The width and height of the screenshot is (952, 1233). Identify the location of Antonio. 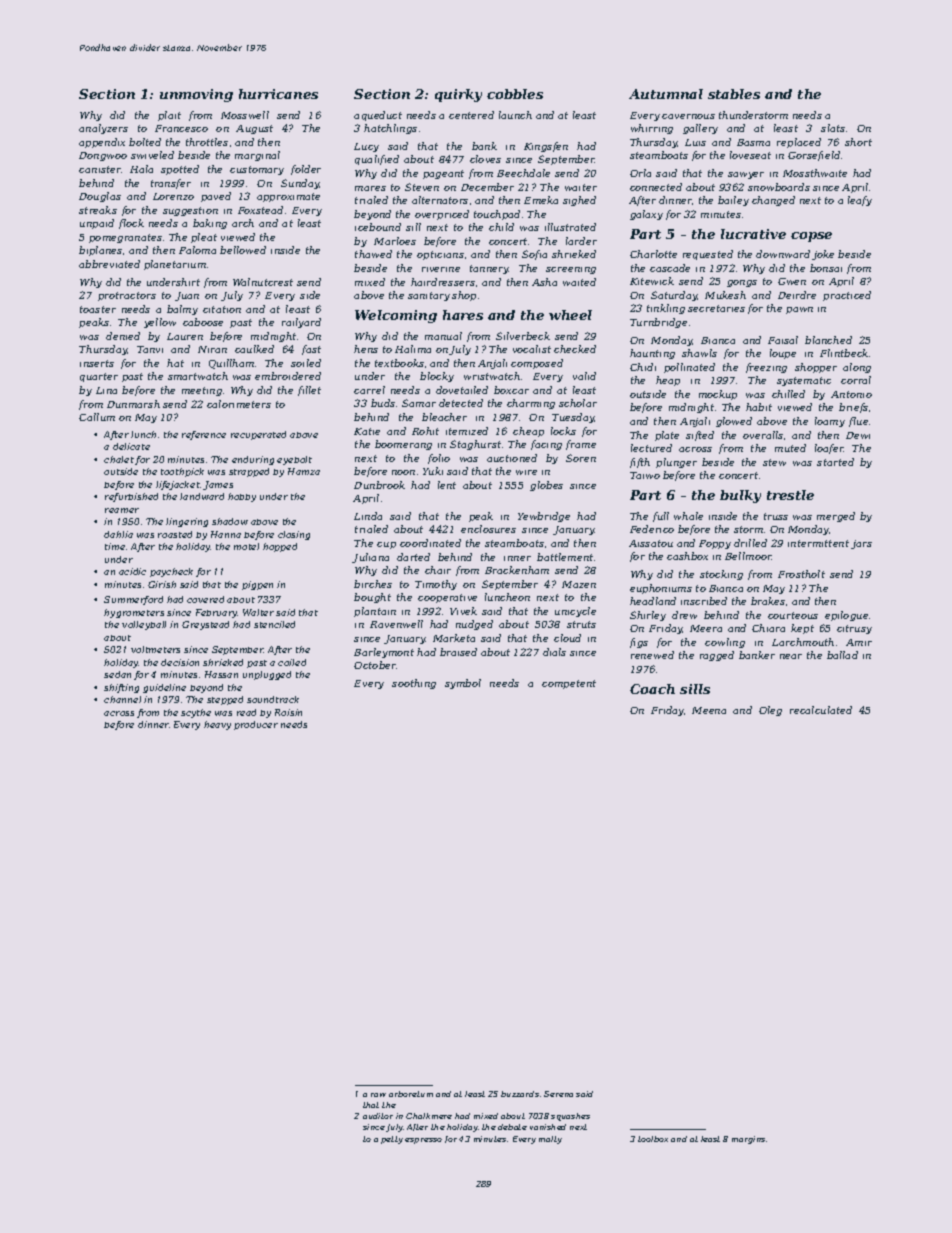
(851, 394).
